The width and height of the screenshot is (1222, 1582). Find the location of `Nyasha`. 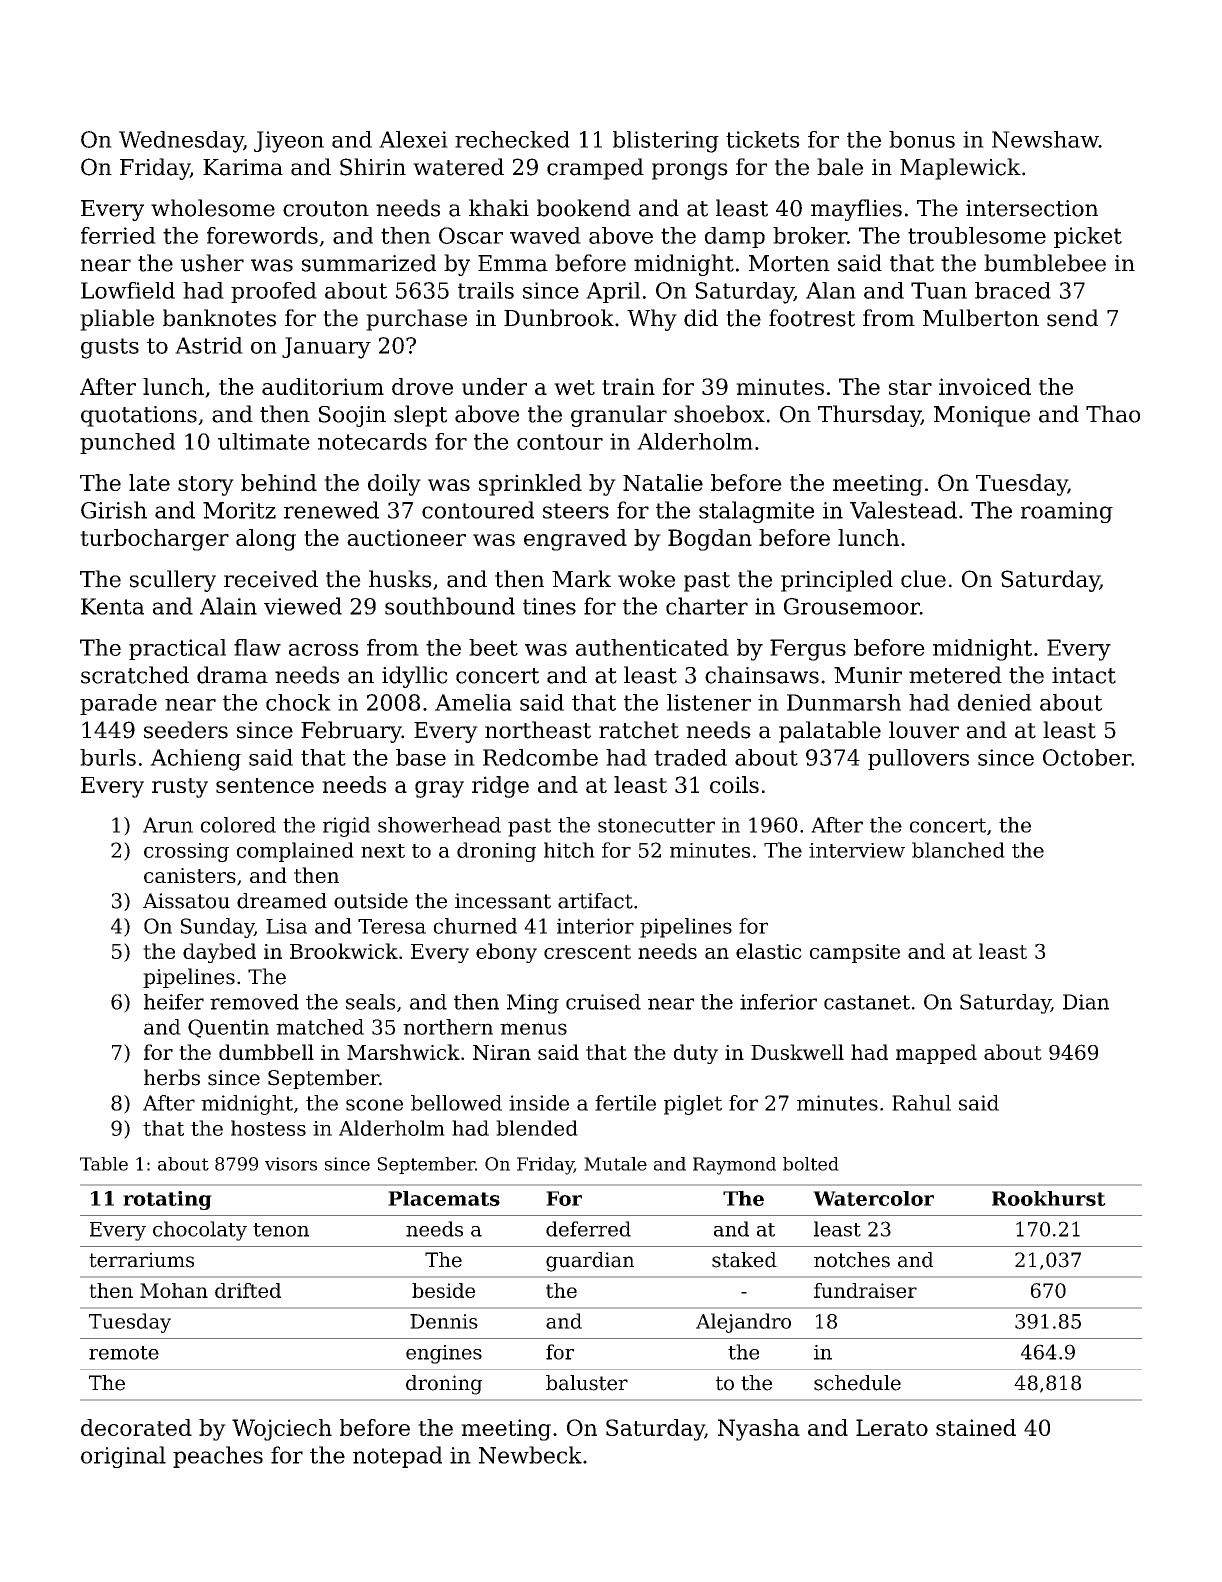

Nyasha is located at coordinates (759, 1430).
